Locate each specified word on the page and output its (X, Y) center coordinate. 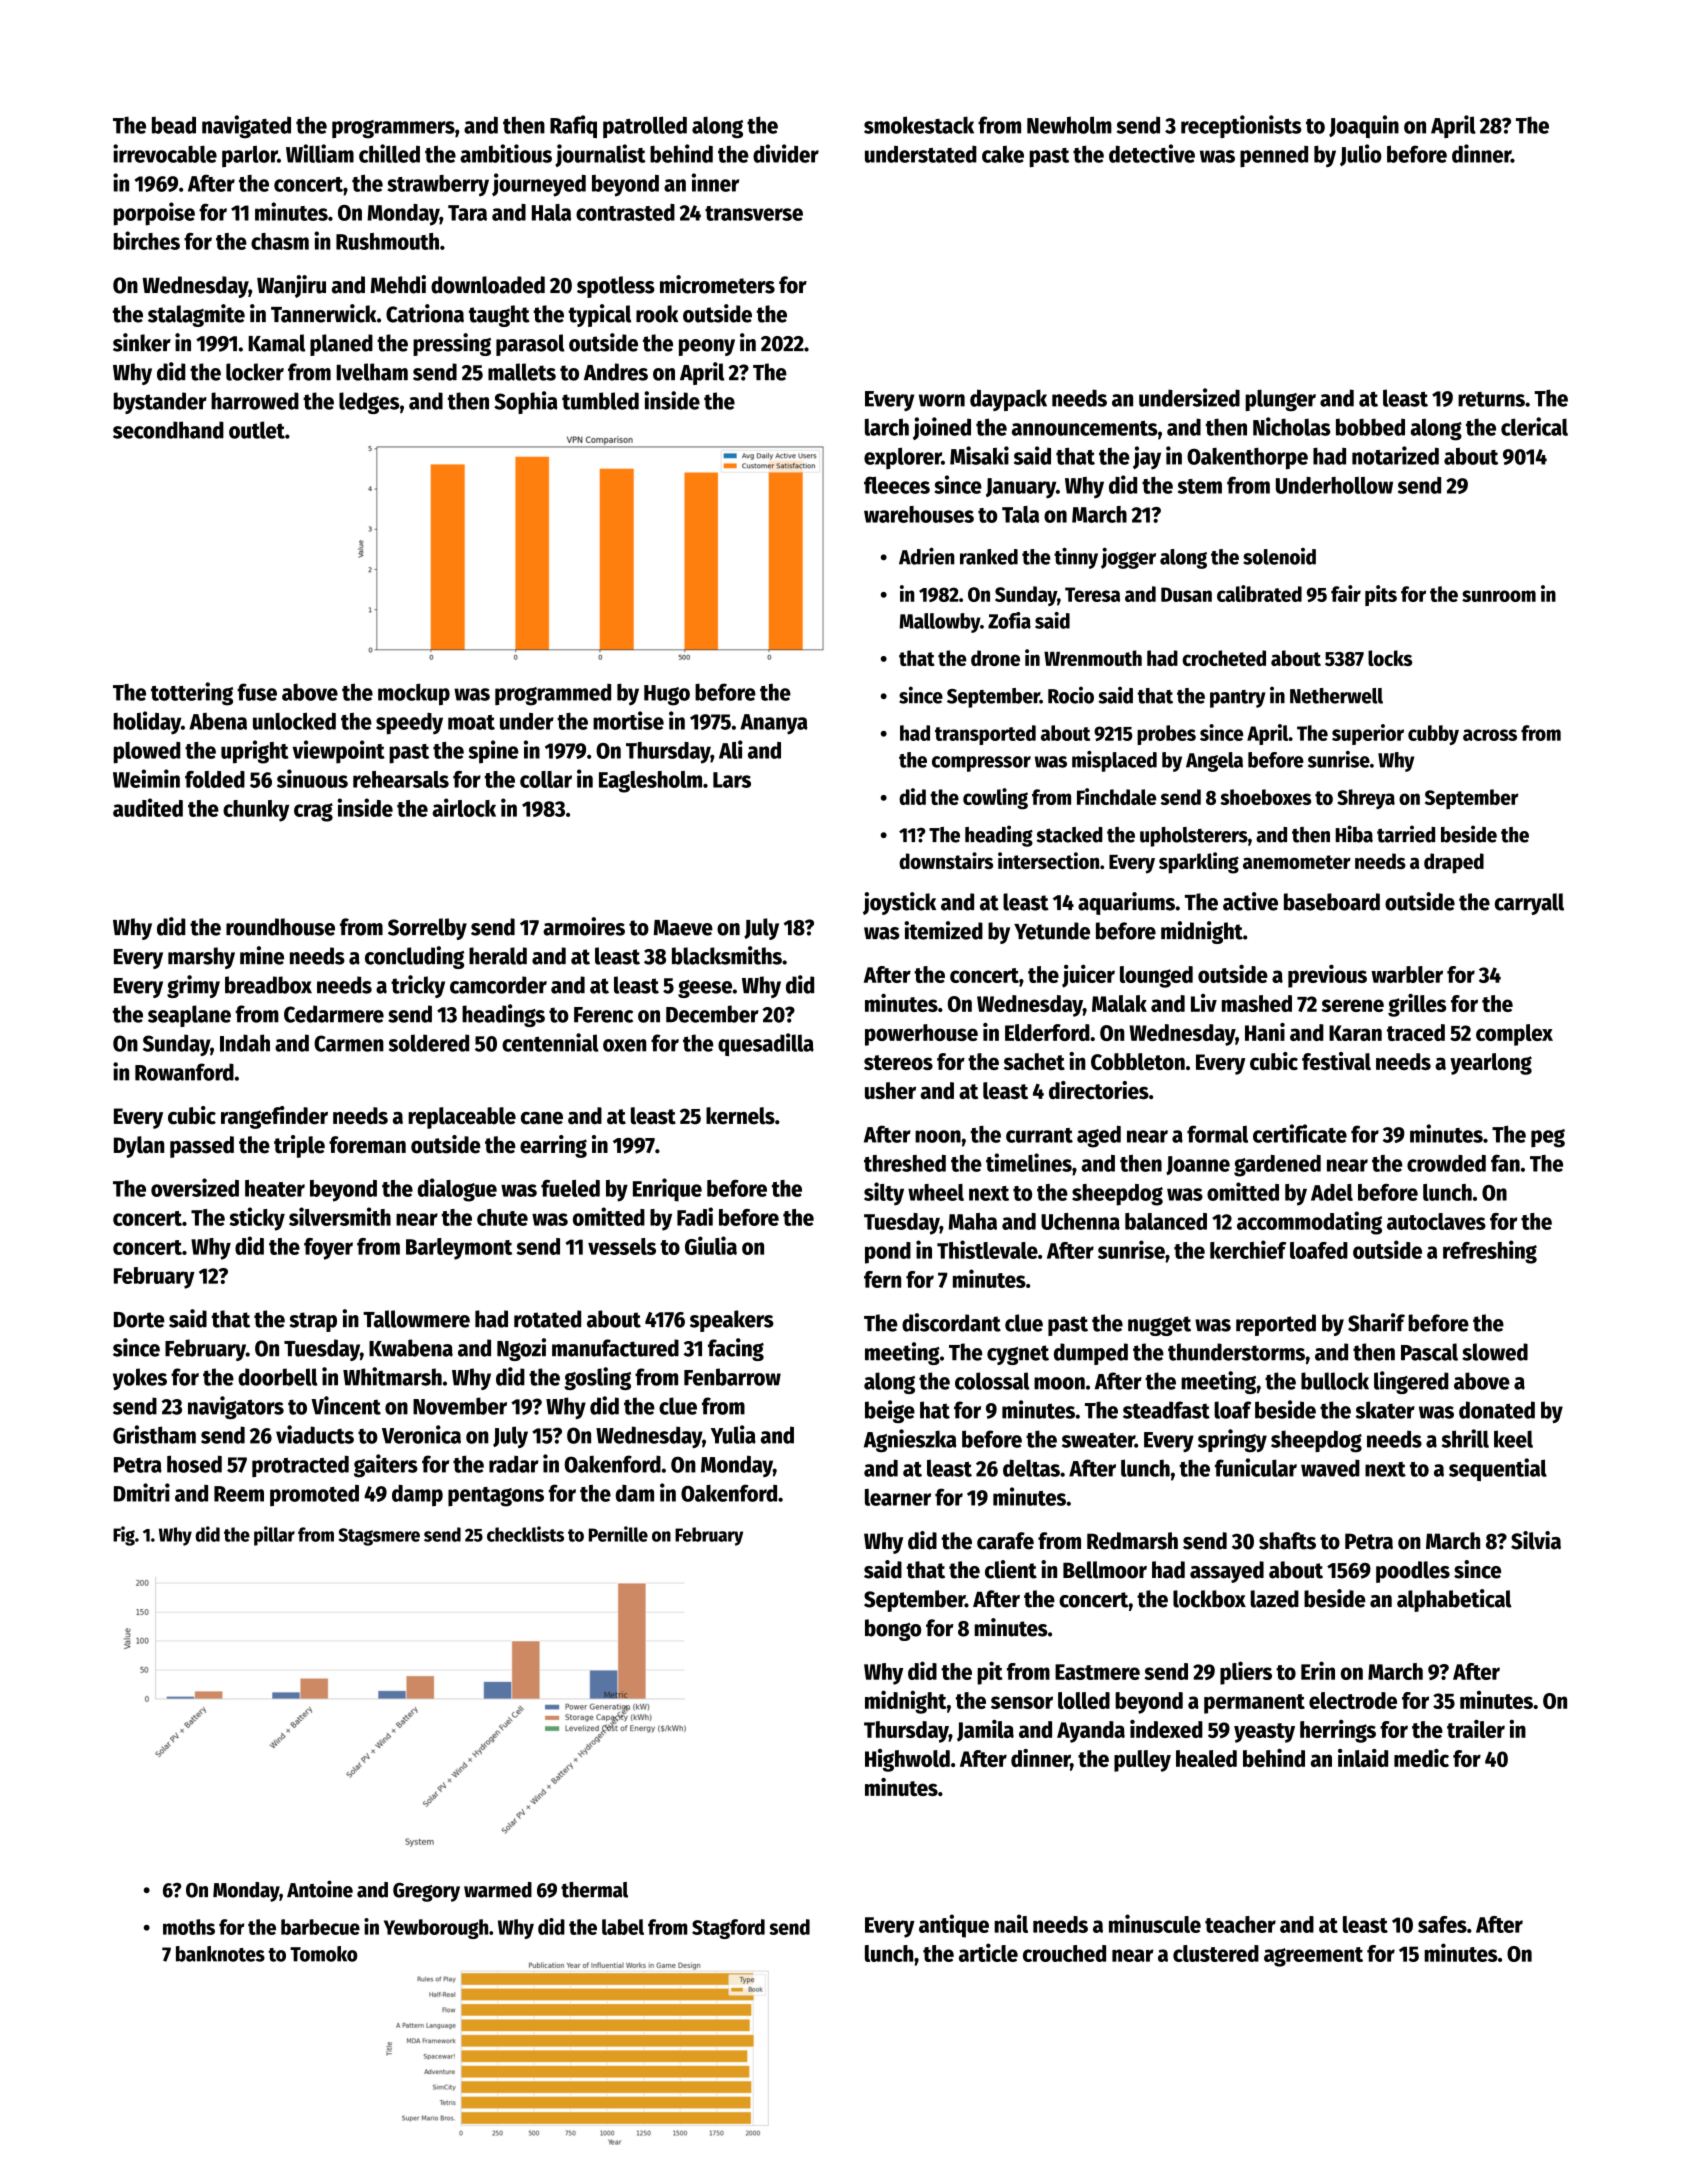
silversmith (340, 1216)
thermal (594, 1890)
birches (147, 240)
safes (1442, 1924)
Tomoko (323, 1954)
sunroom (1499, 596)
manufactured (615, 1348)
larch (887, 427)
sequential (1498, 1470)
